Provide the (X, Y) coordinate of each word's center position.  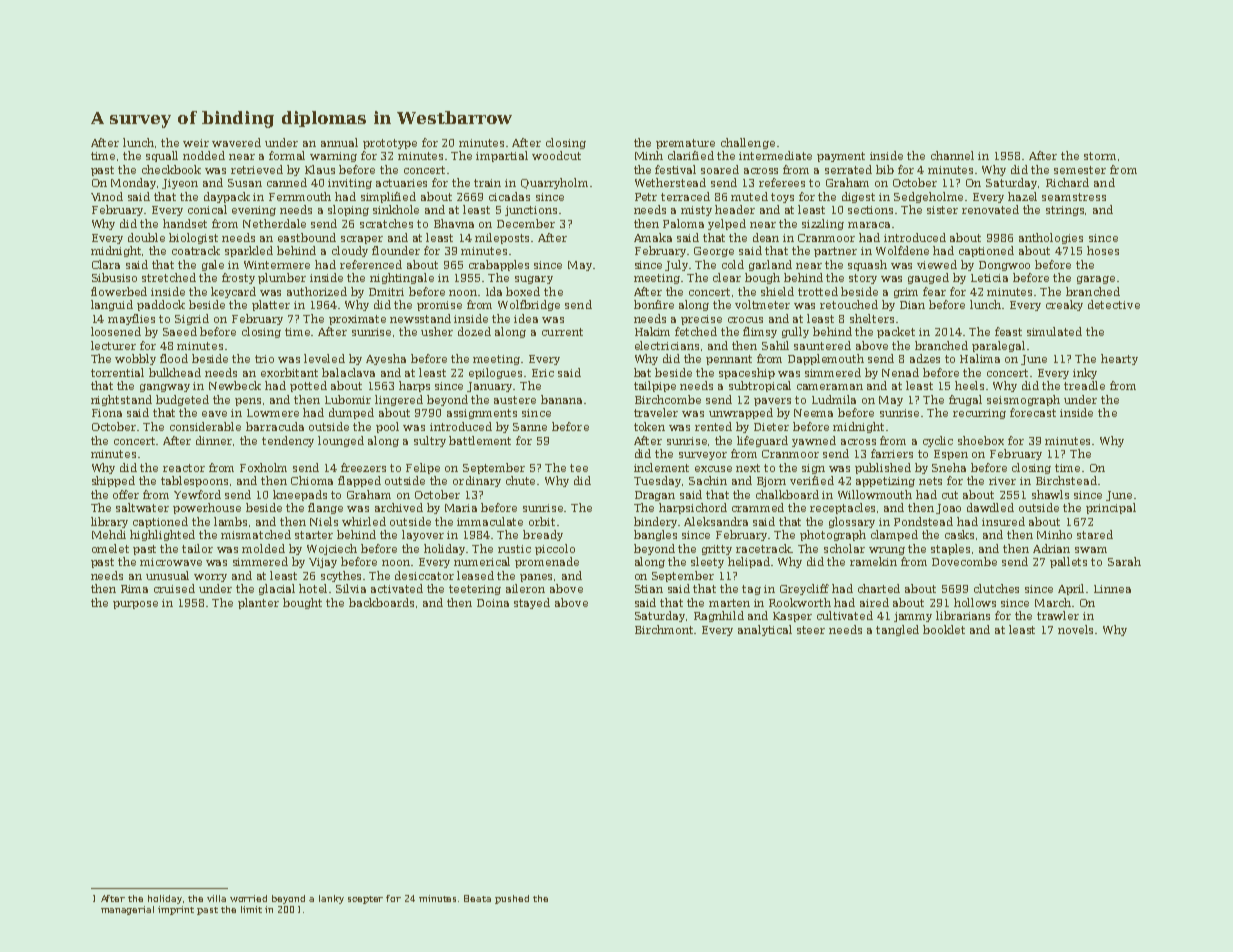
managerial (127, 910)
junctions (531, 211)
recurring (979, 414)
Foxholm (263, 467)
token (649, 426)
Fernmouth (300, 196)
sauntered (822, 345)
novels (1075, 629)
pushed (512, 899)
